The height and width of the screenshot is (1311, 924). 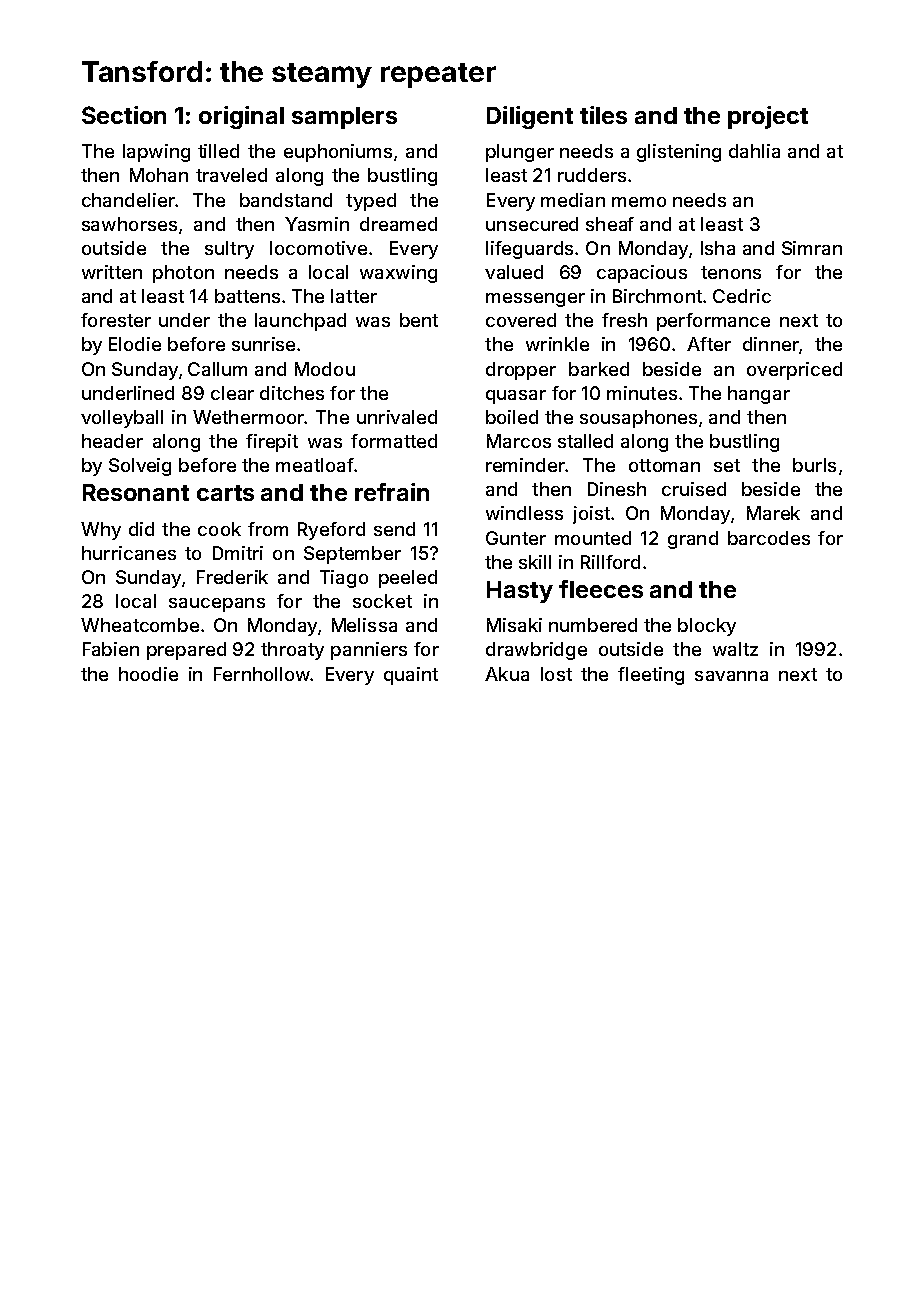 What do you see at coordinates (507, 674) in the screenshot?
I see `Akua` at bounding box center [507, 674].
